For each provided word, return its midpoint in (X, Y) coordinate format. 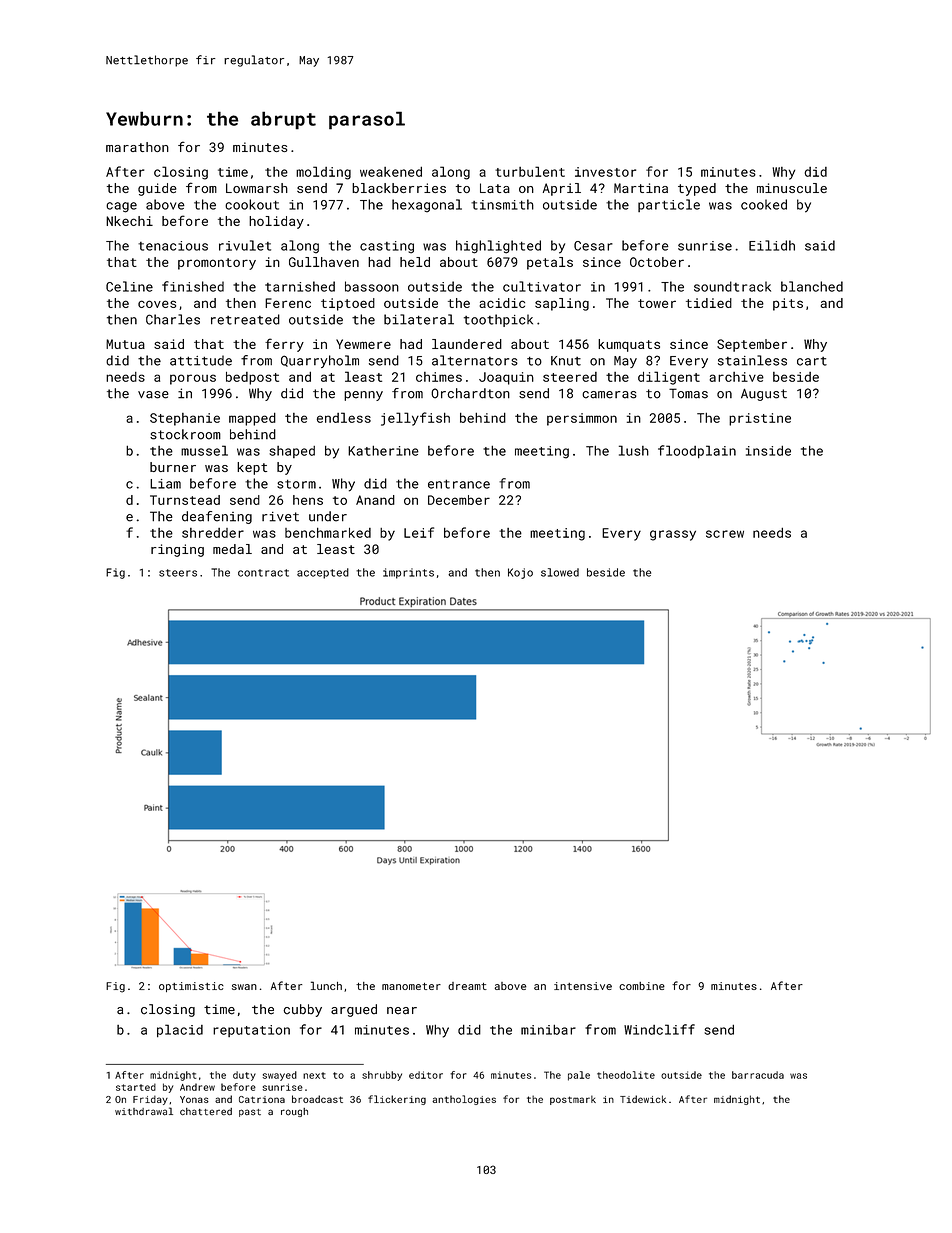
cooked (764, 204)
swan (244, 987)
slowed (560, 572)
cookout (252, 204)
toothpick (498, 320)
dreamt (467, 986)
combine (642, 986)
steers (178, 573)
